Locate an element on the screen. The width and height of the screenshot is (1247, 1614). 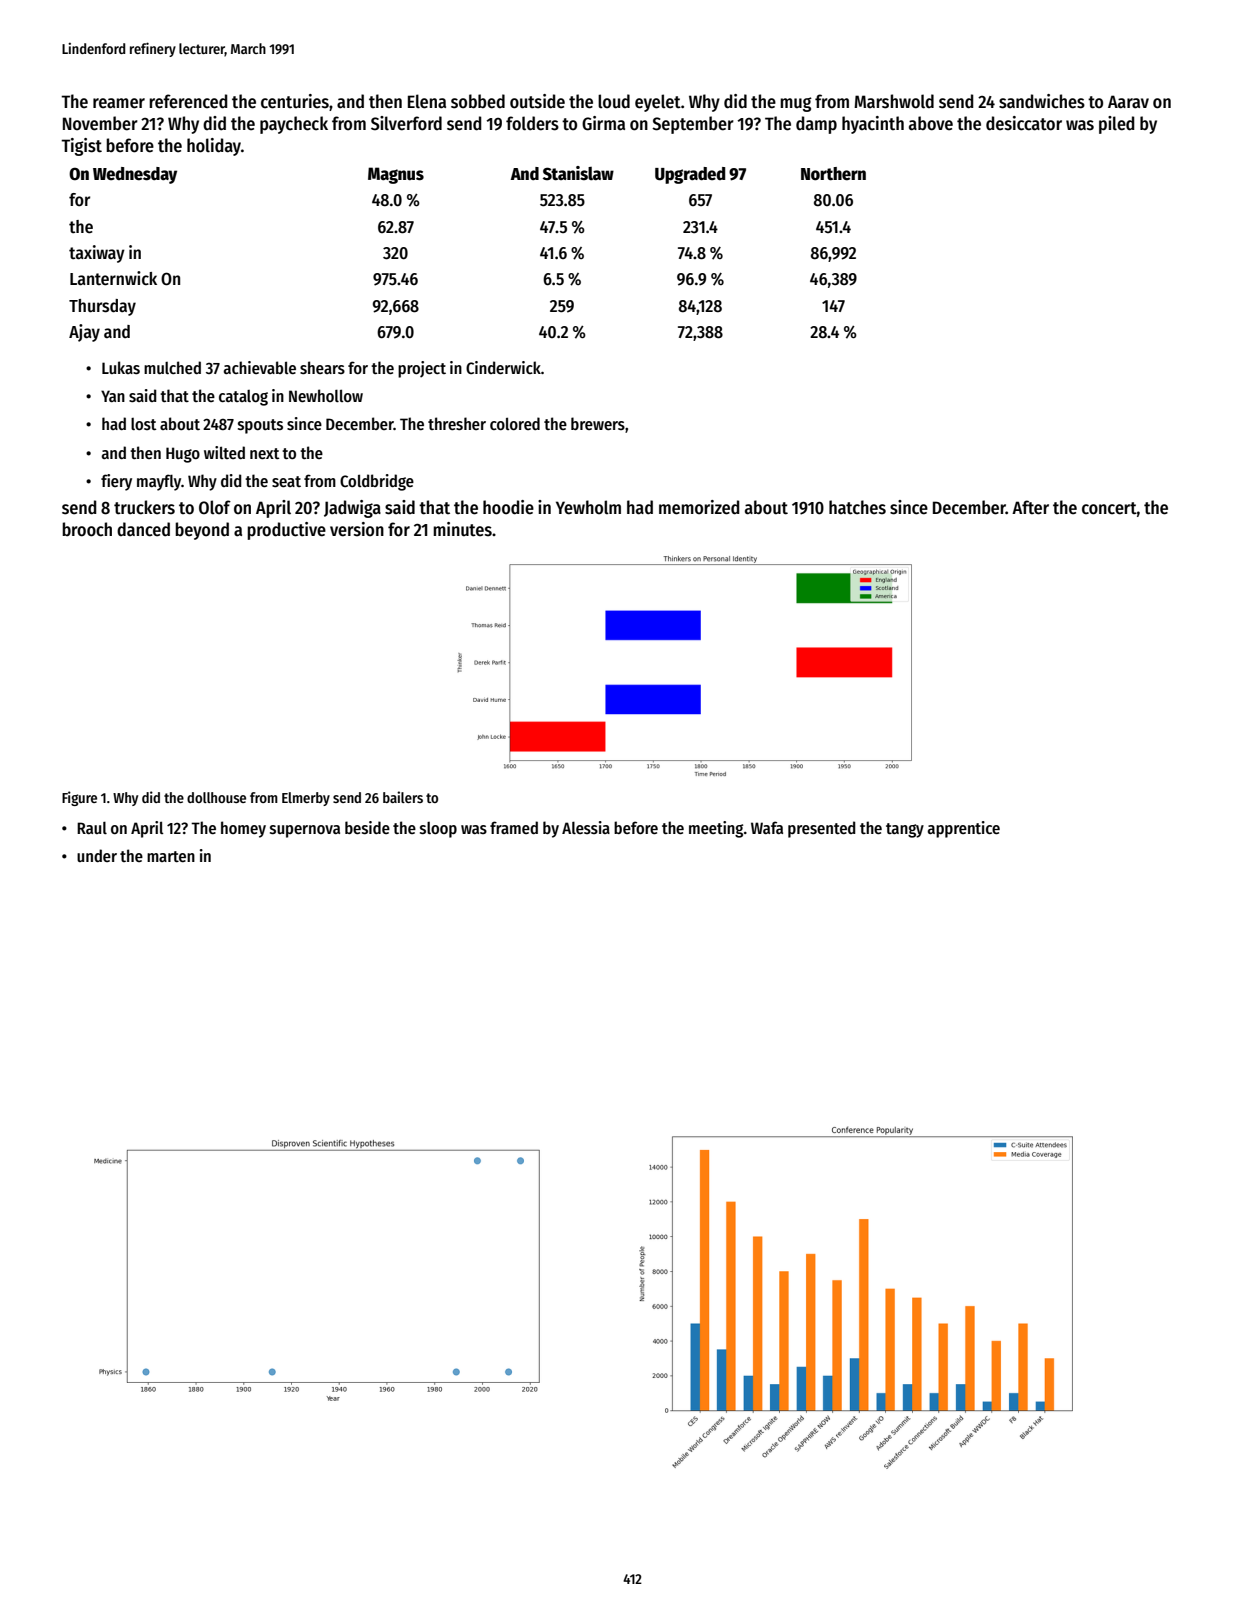
marten is located at coordinates (171, 856).
